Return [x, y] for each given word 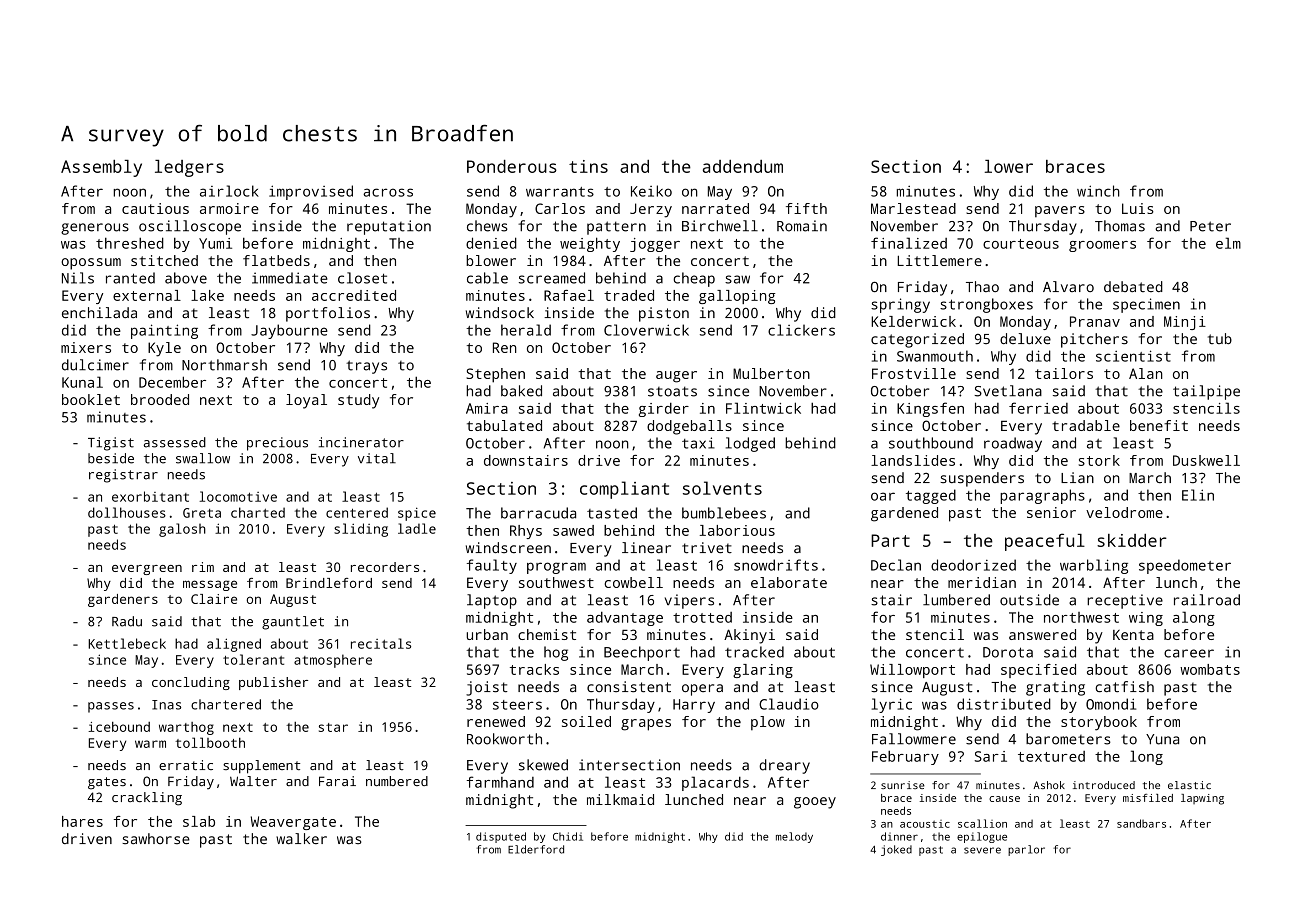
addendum [743, 166]
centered [357, 512]
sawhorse [156, 839]
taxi [698, 443]
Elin [1198, 495]
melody [794, 837]
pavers [1060, 212]
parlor [1026, 850]
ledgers [189, 168]
